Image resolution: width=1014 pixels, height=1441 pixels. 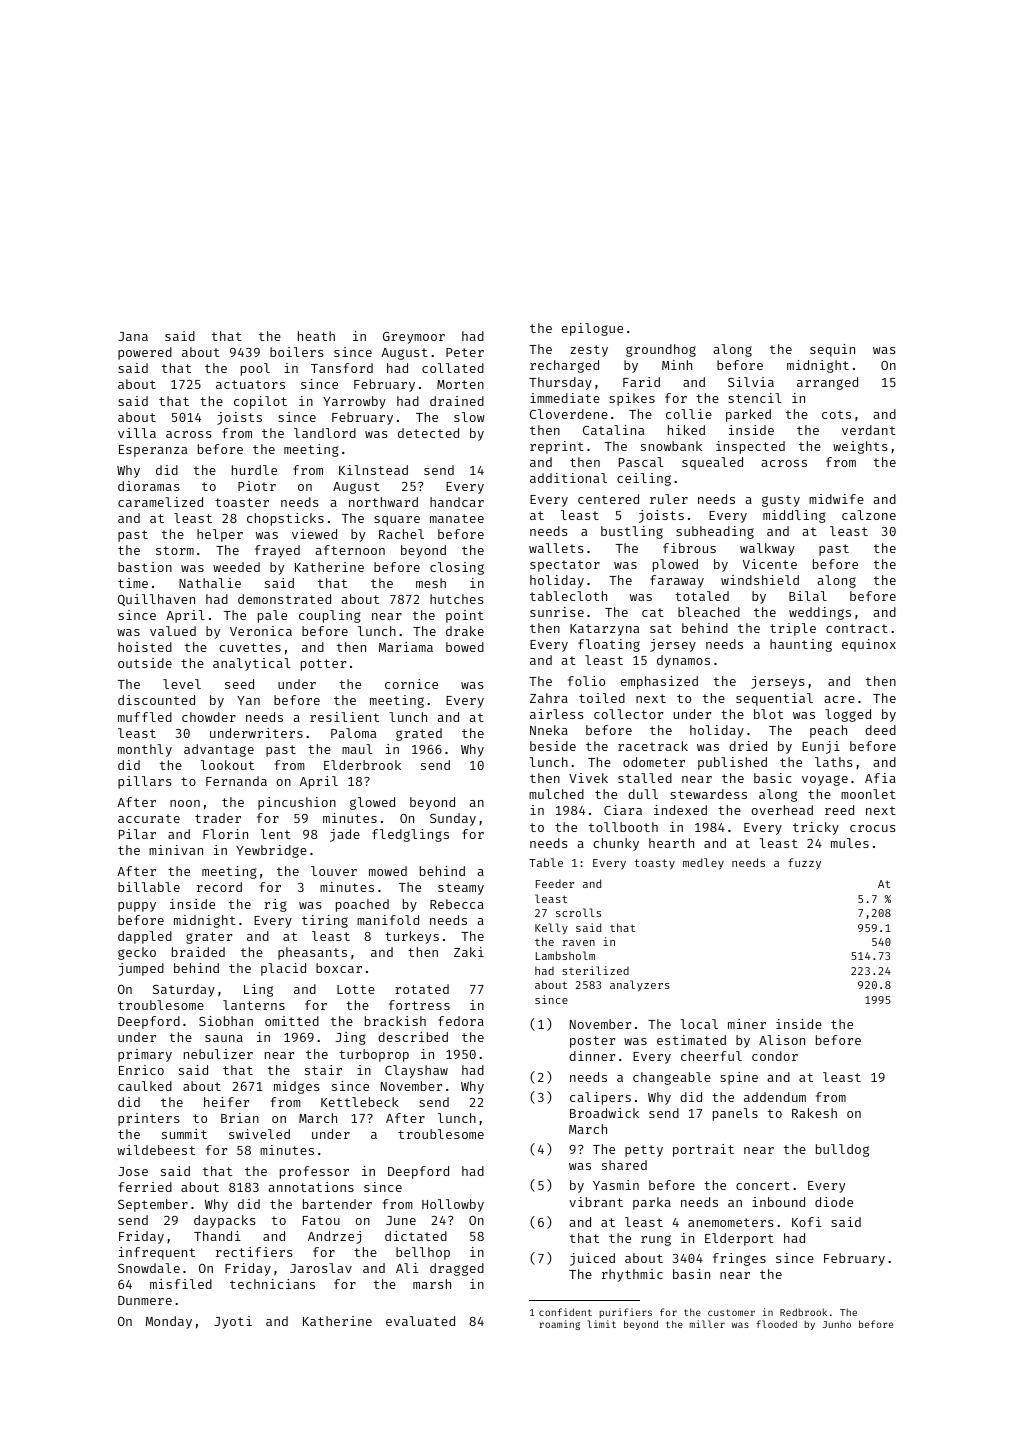 I want to click on shared, so click(x=624, y=1165).
